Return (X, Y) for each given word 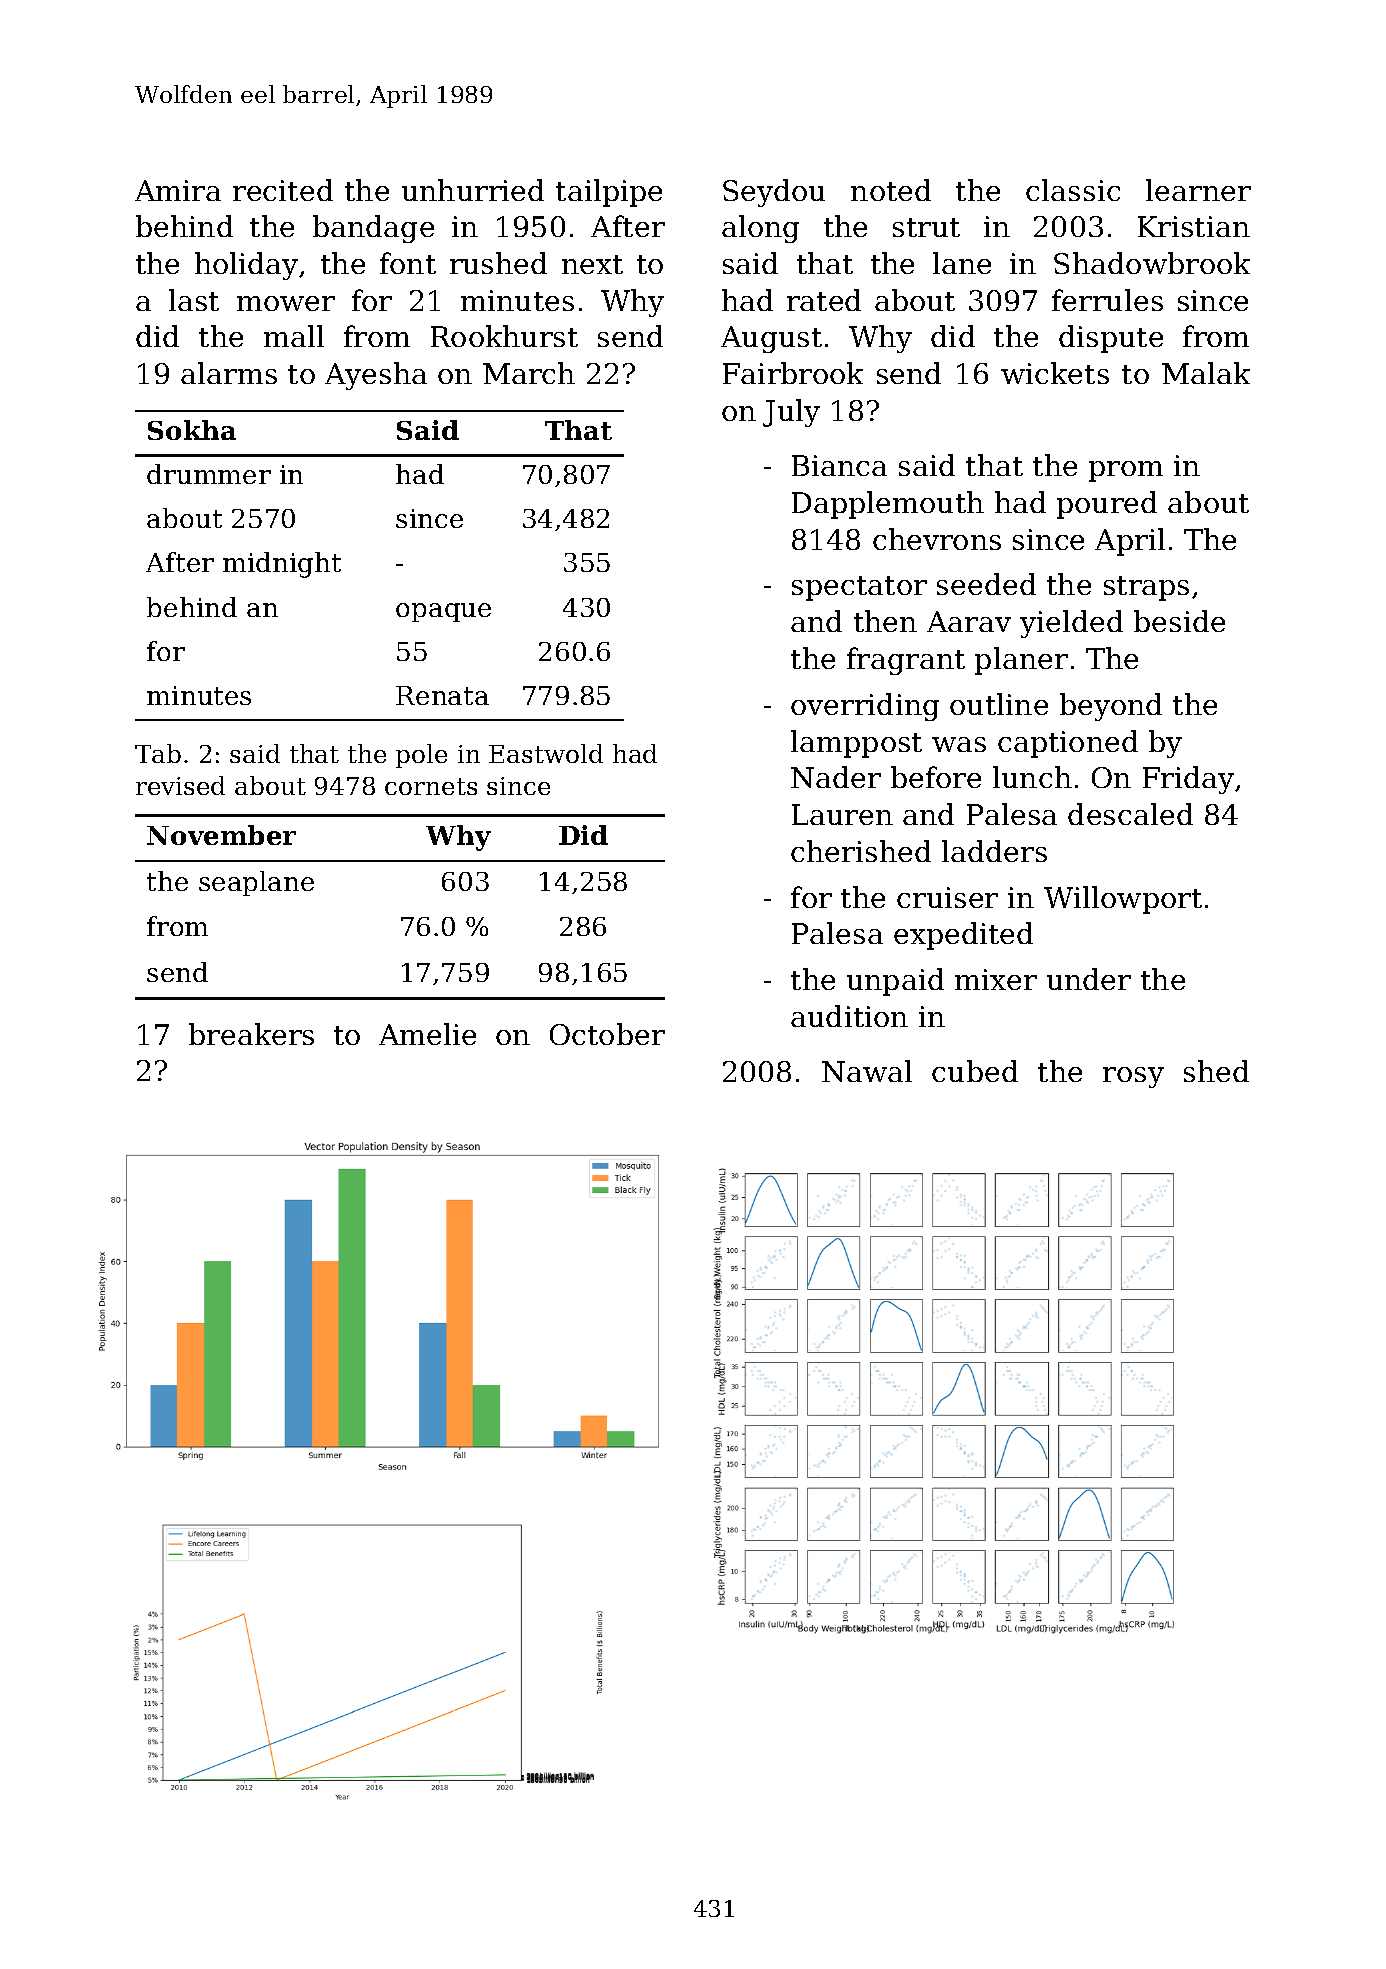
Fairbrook (793, 373)
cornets (431, 786)
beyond (1111, 707)
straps (1146, 588)
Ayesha (376, 376)
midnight (282, 565)
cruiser (947, 897)
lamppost (856, 744)
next (592, 264)
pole (421, 756)
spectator (859, 588)
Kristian (1194, 226)
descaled (1130, 814)
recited (283, 190)
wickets (1055, 373)
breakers (251, 1034)
